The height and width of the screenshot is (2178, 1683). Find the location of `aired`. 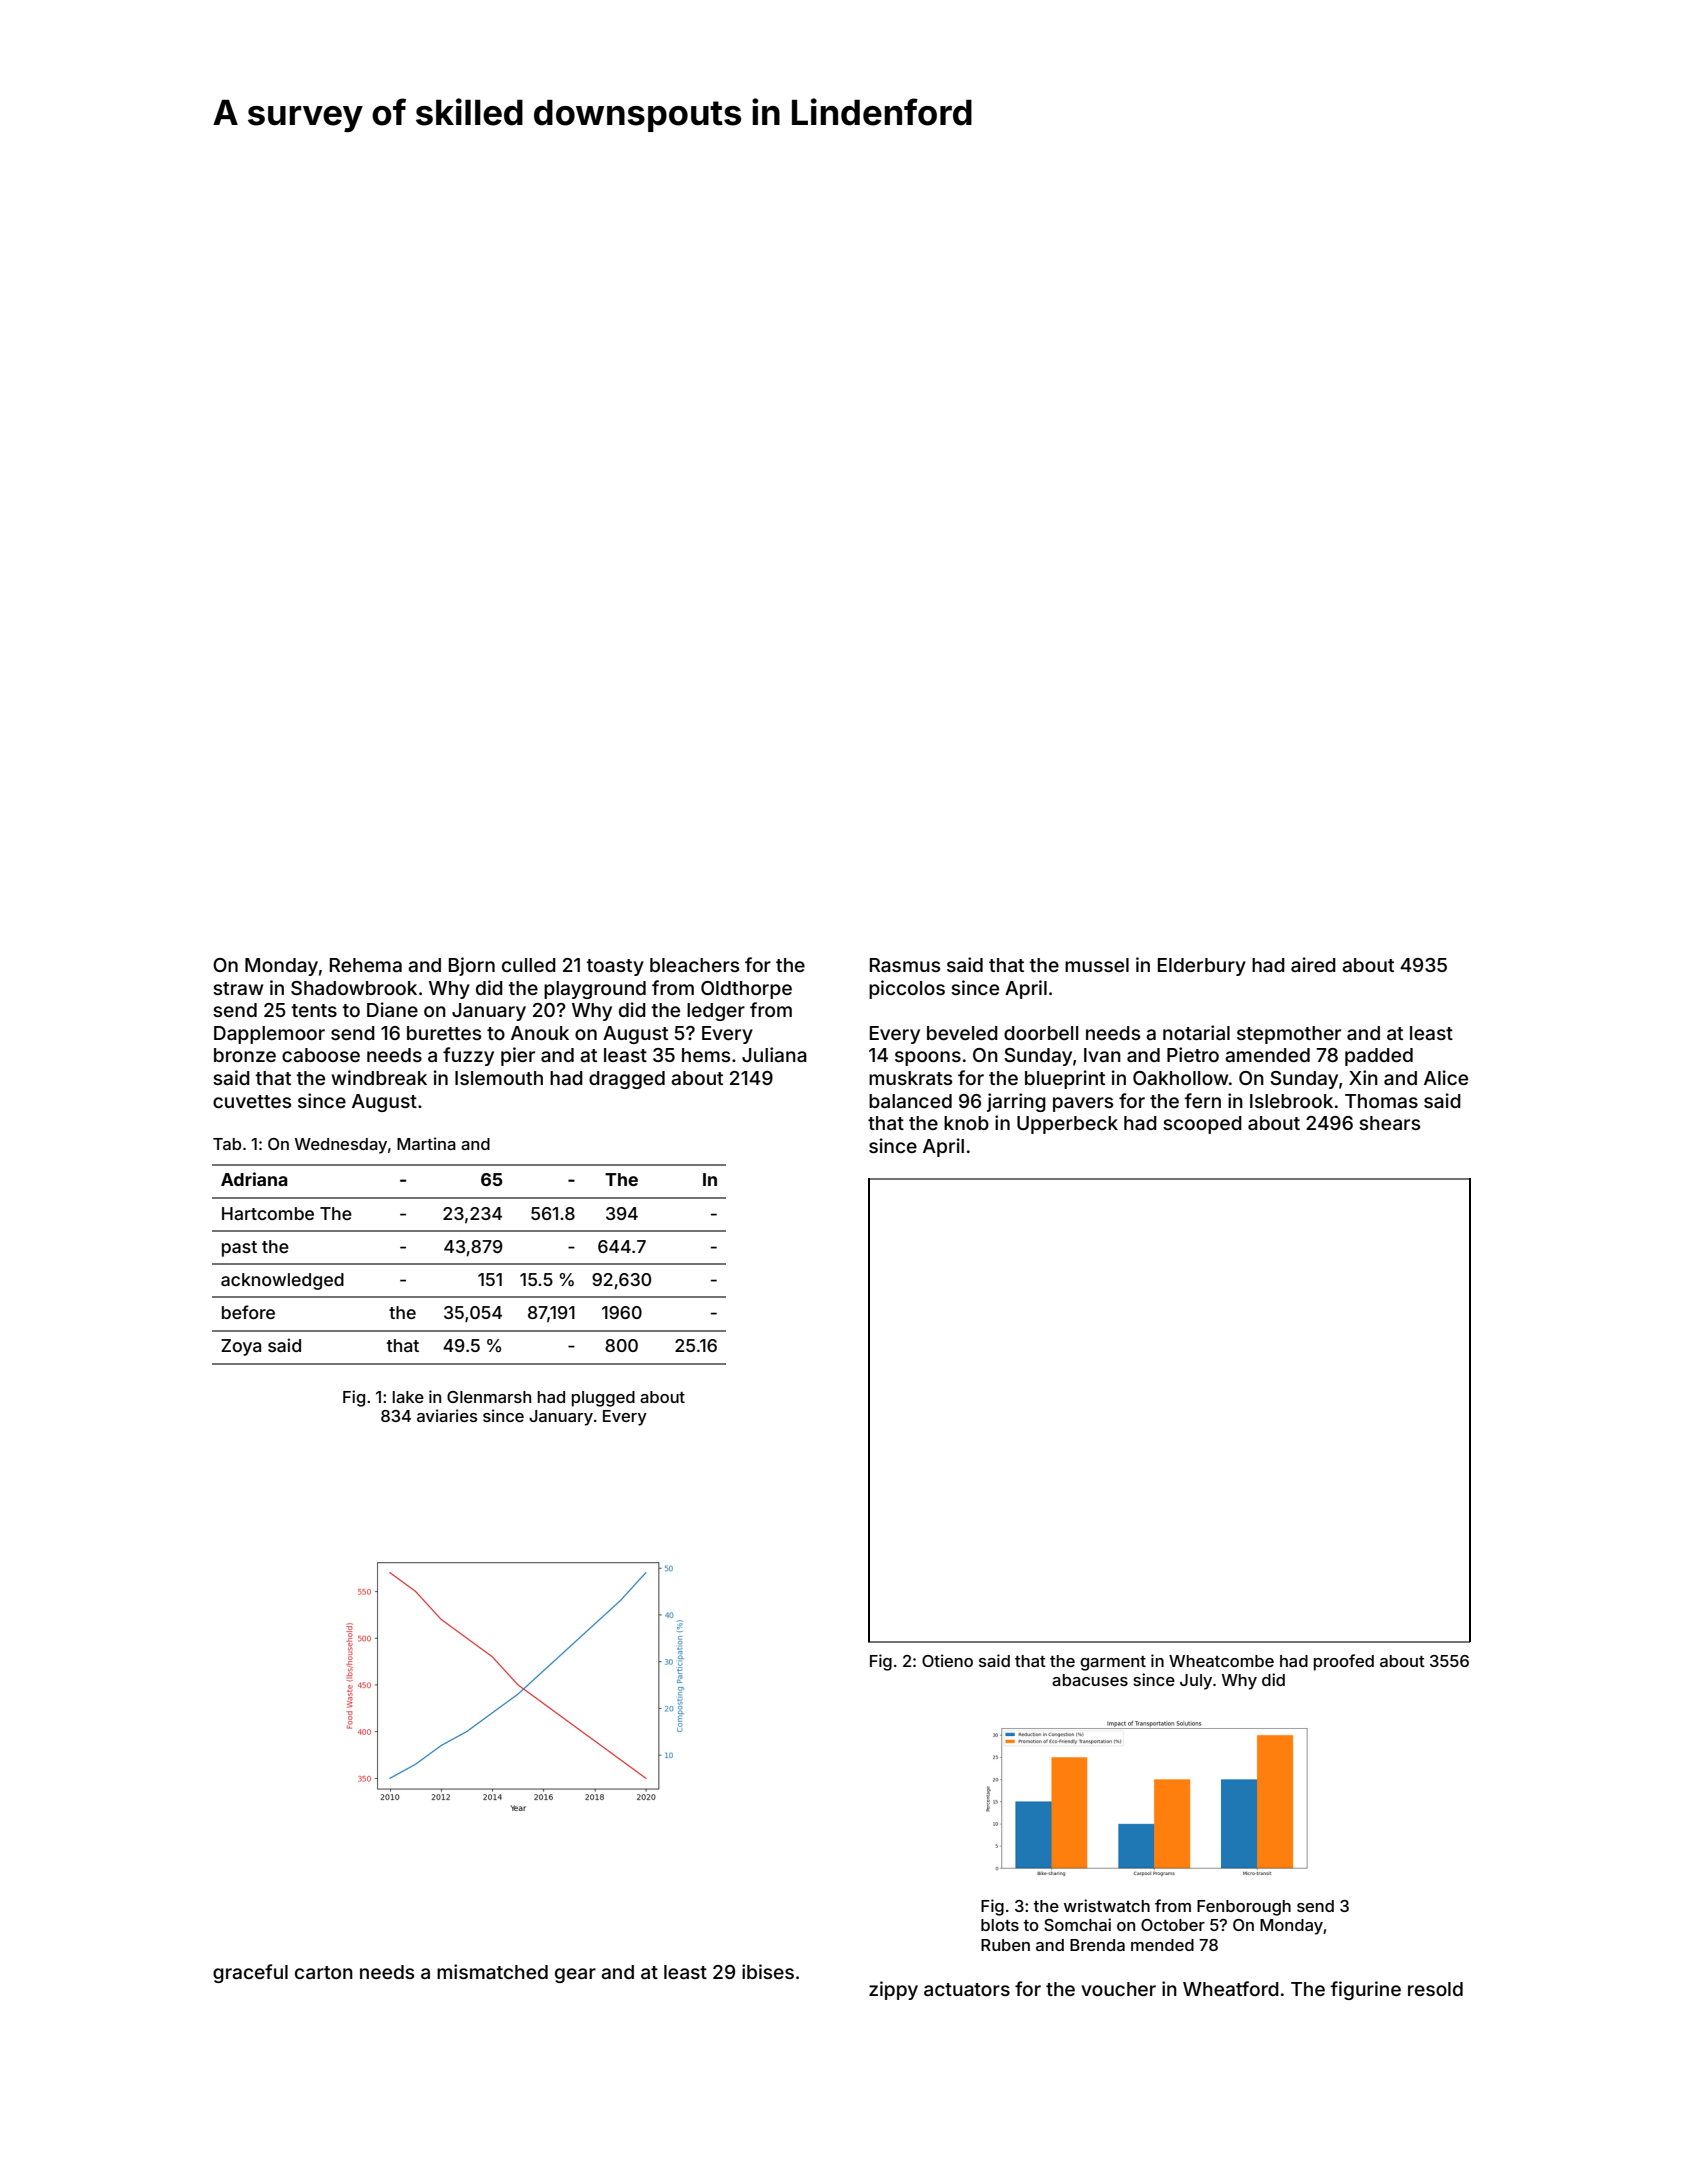

aired is located at coordinates (1313, 964).
